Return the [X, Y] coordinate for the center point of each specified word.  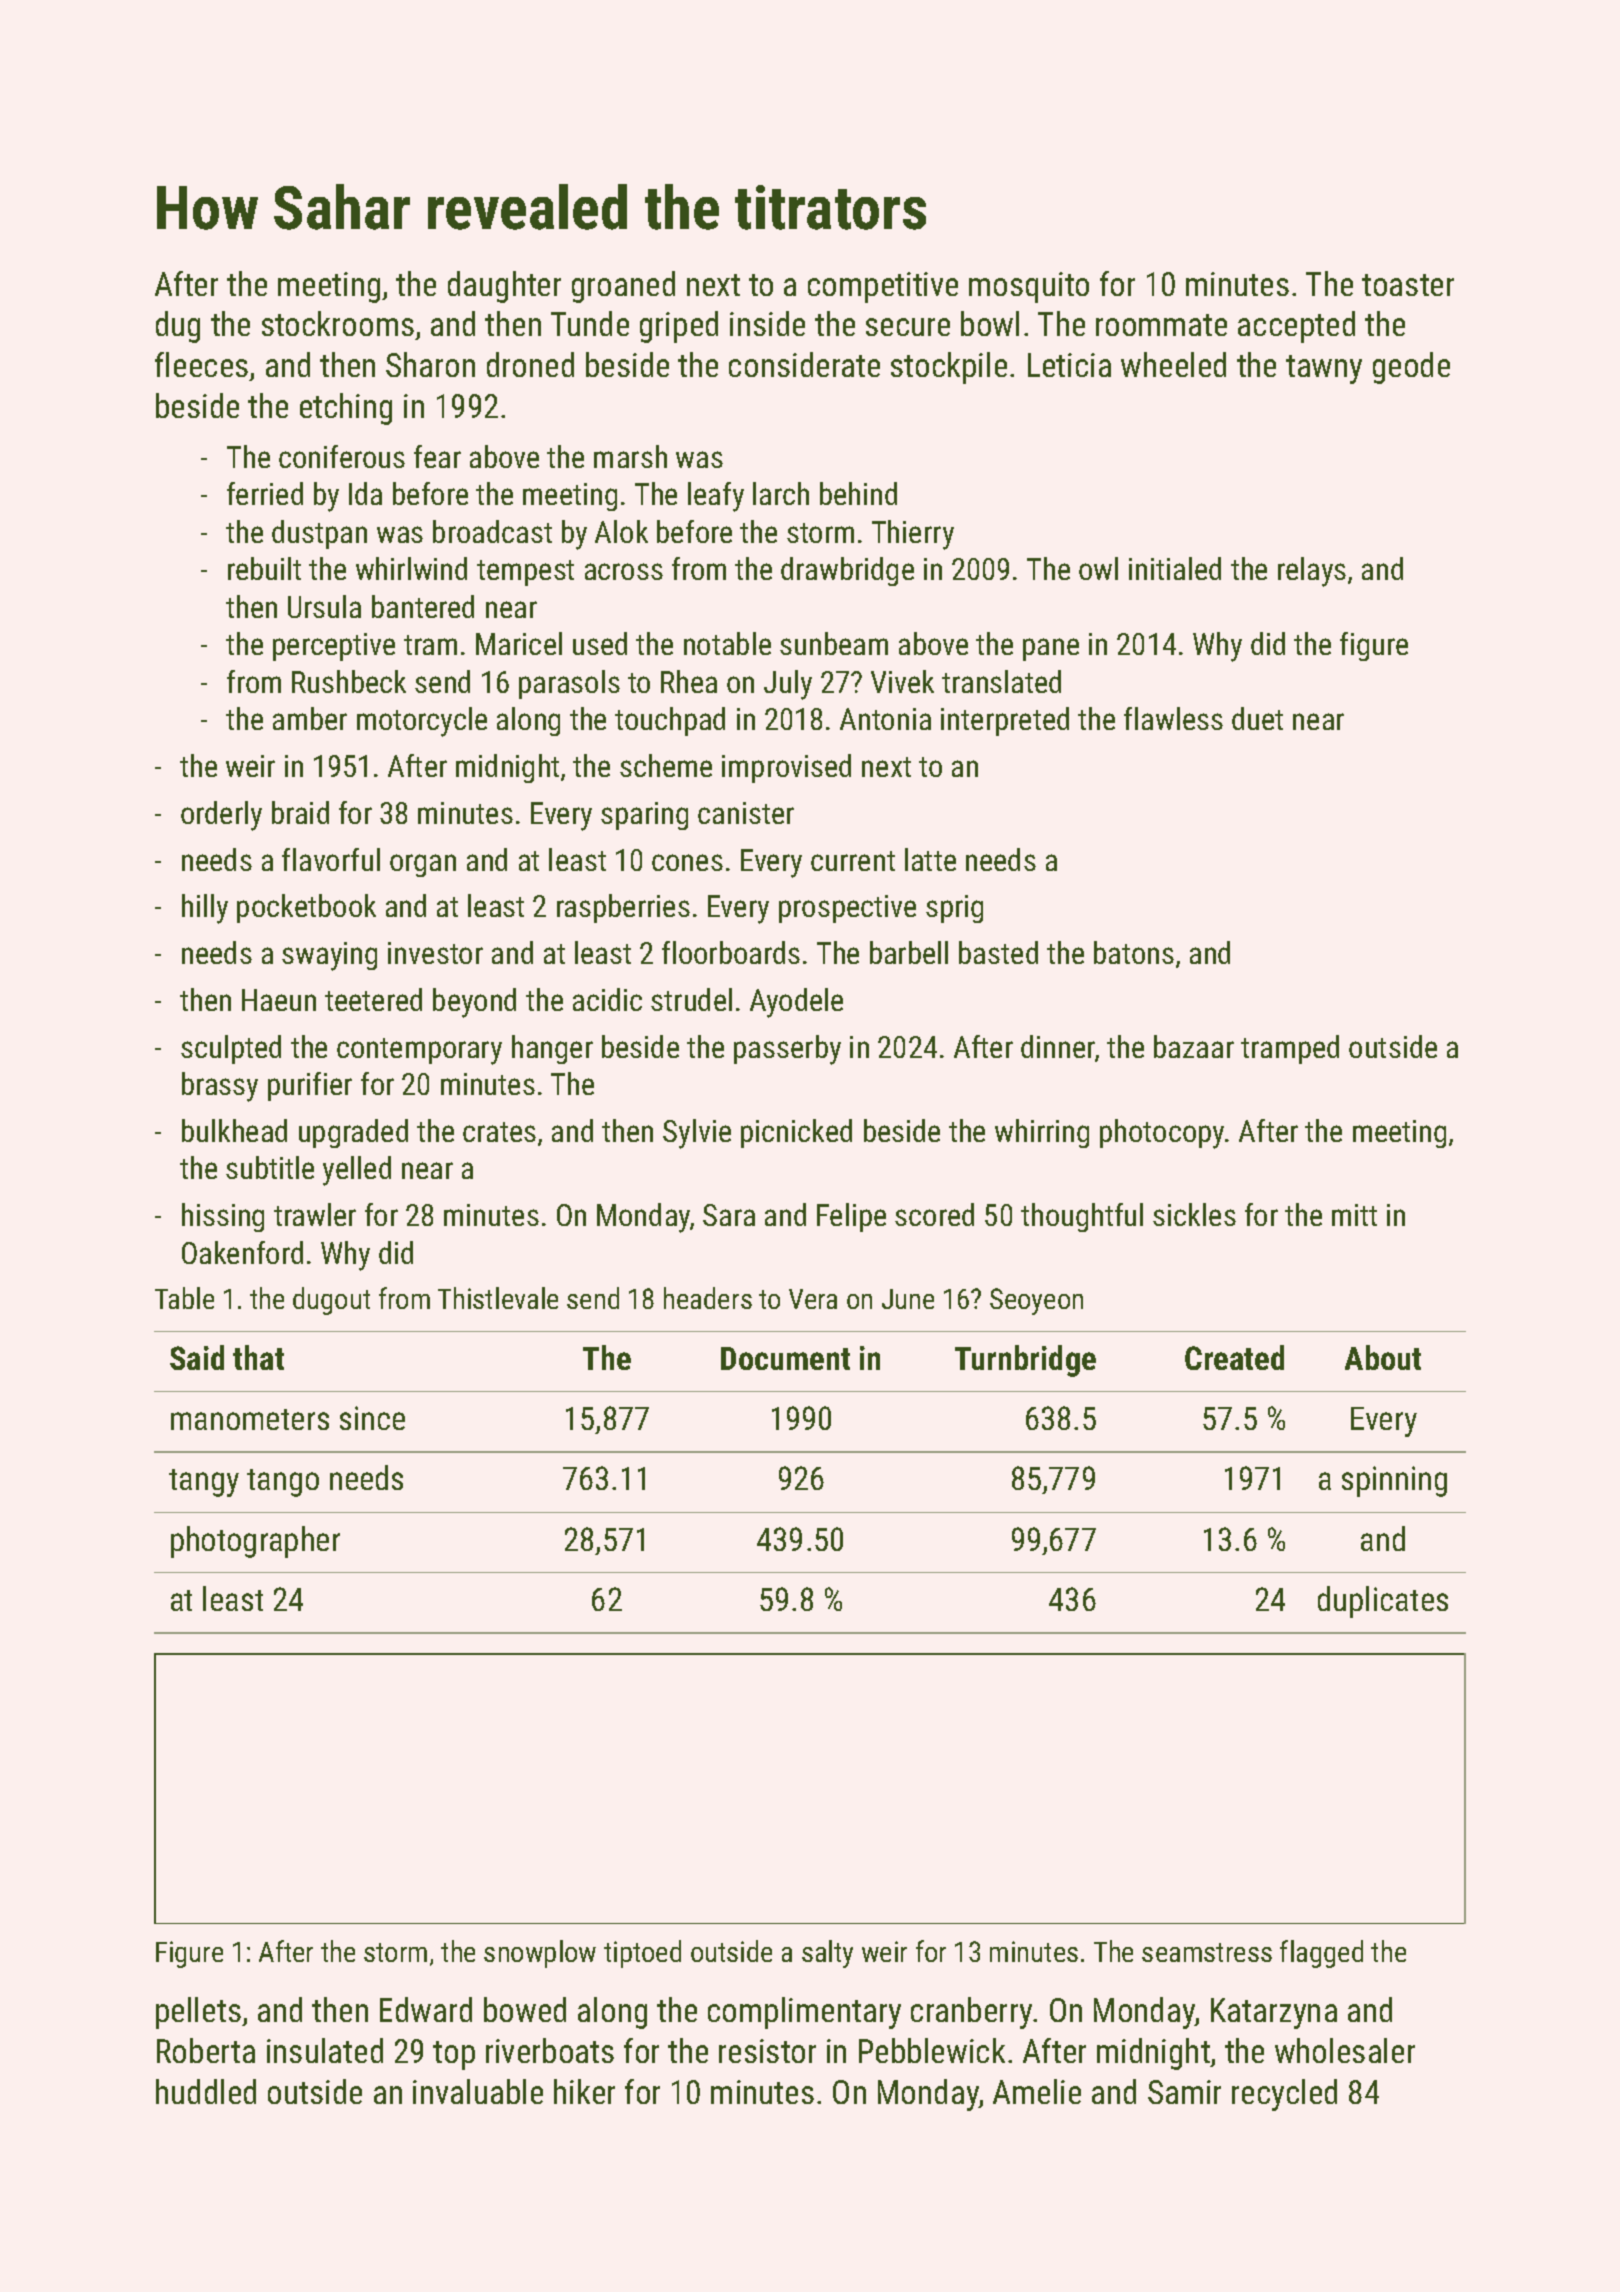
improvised [786, 768]
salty [827, 1954]
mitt [1354, 1215]
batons [1134, 952]
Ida [365, 493]
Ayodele [796, 1003]
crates [499, 1132]
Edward [426, 2009]
